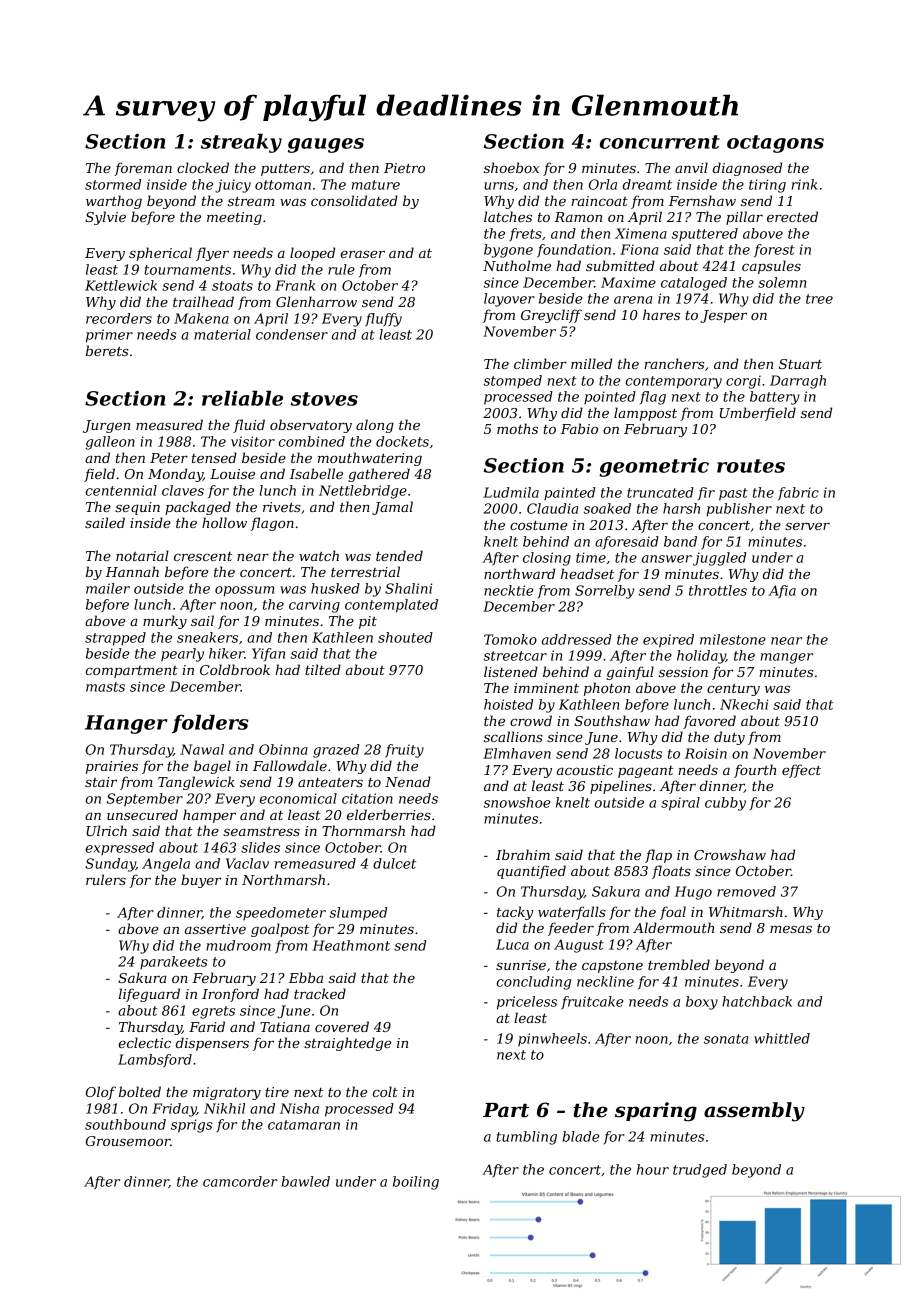  What do you see at coordinates (241, 143) in the screenshot?
I see `streaky` at bounding box center [241, 143].
